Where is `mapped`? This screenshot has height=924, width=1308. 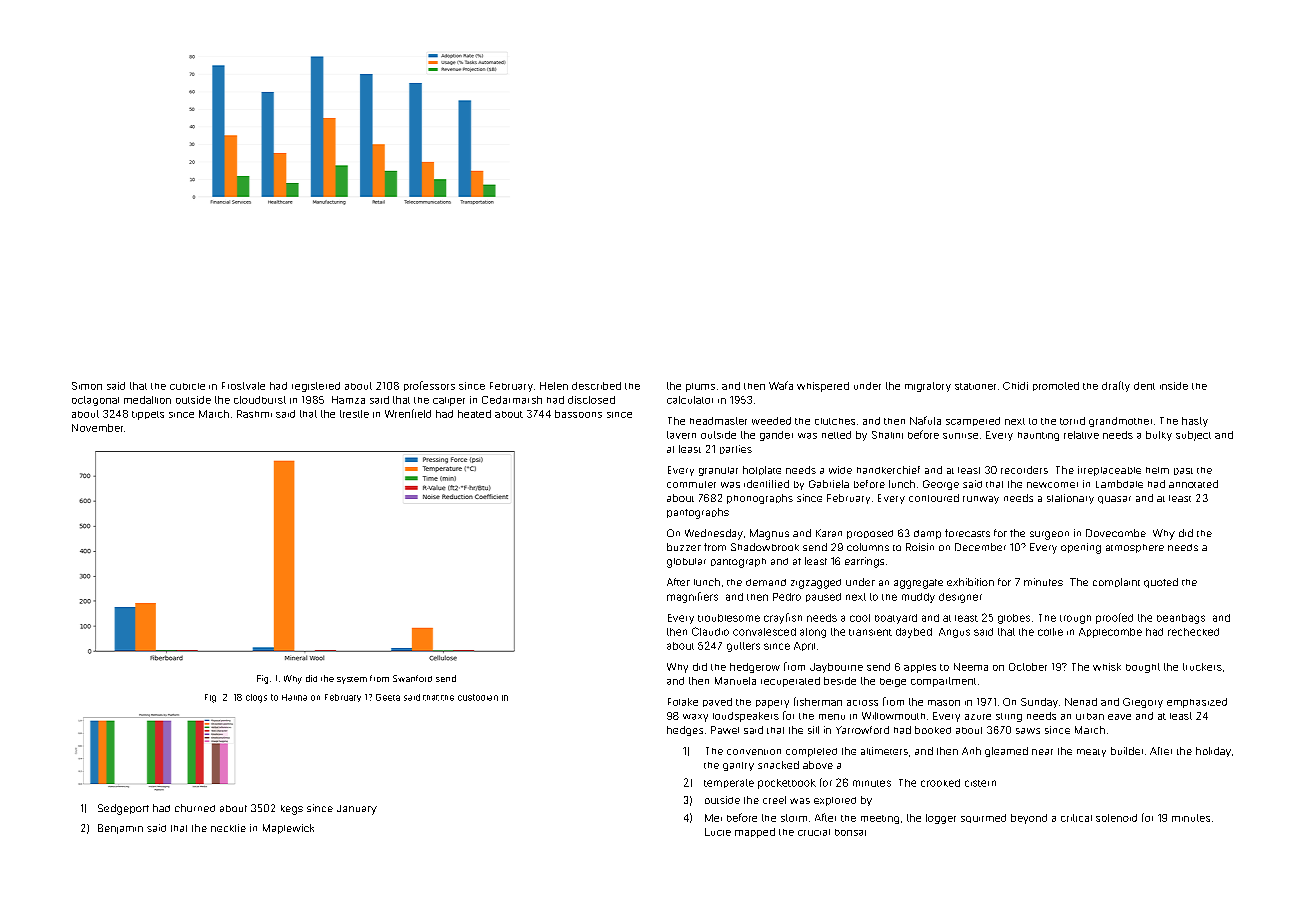 mapped is located at coordinates (755, 833).
